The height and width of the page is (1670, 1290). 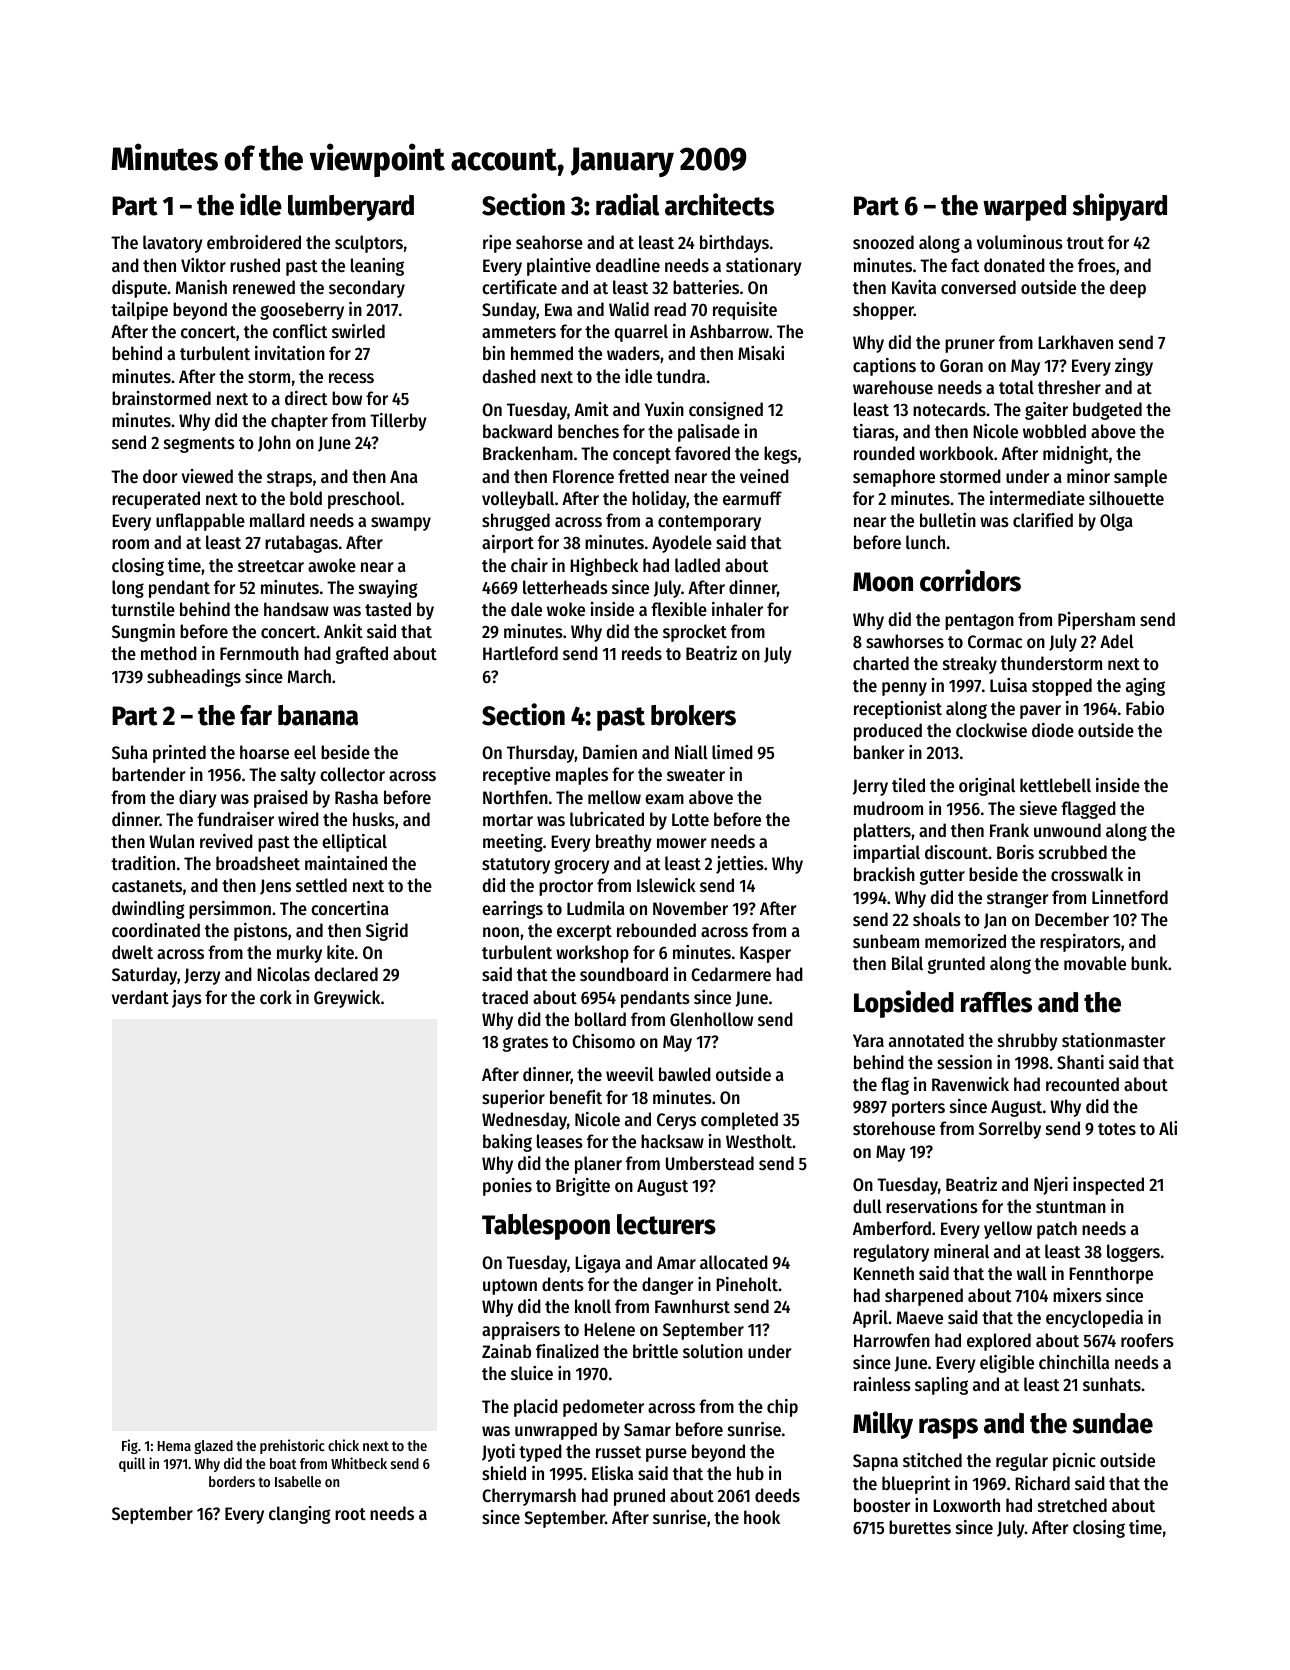 I want to click on bollard, so click(x=600, y=1019).
